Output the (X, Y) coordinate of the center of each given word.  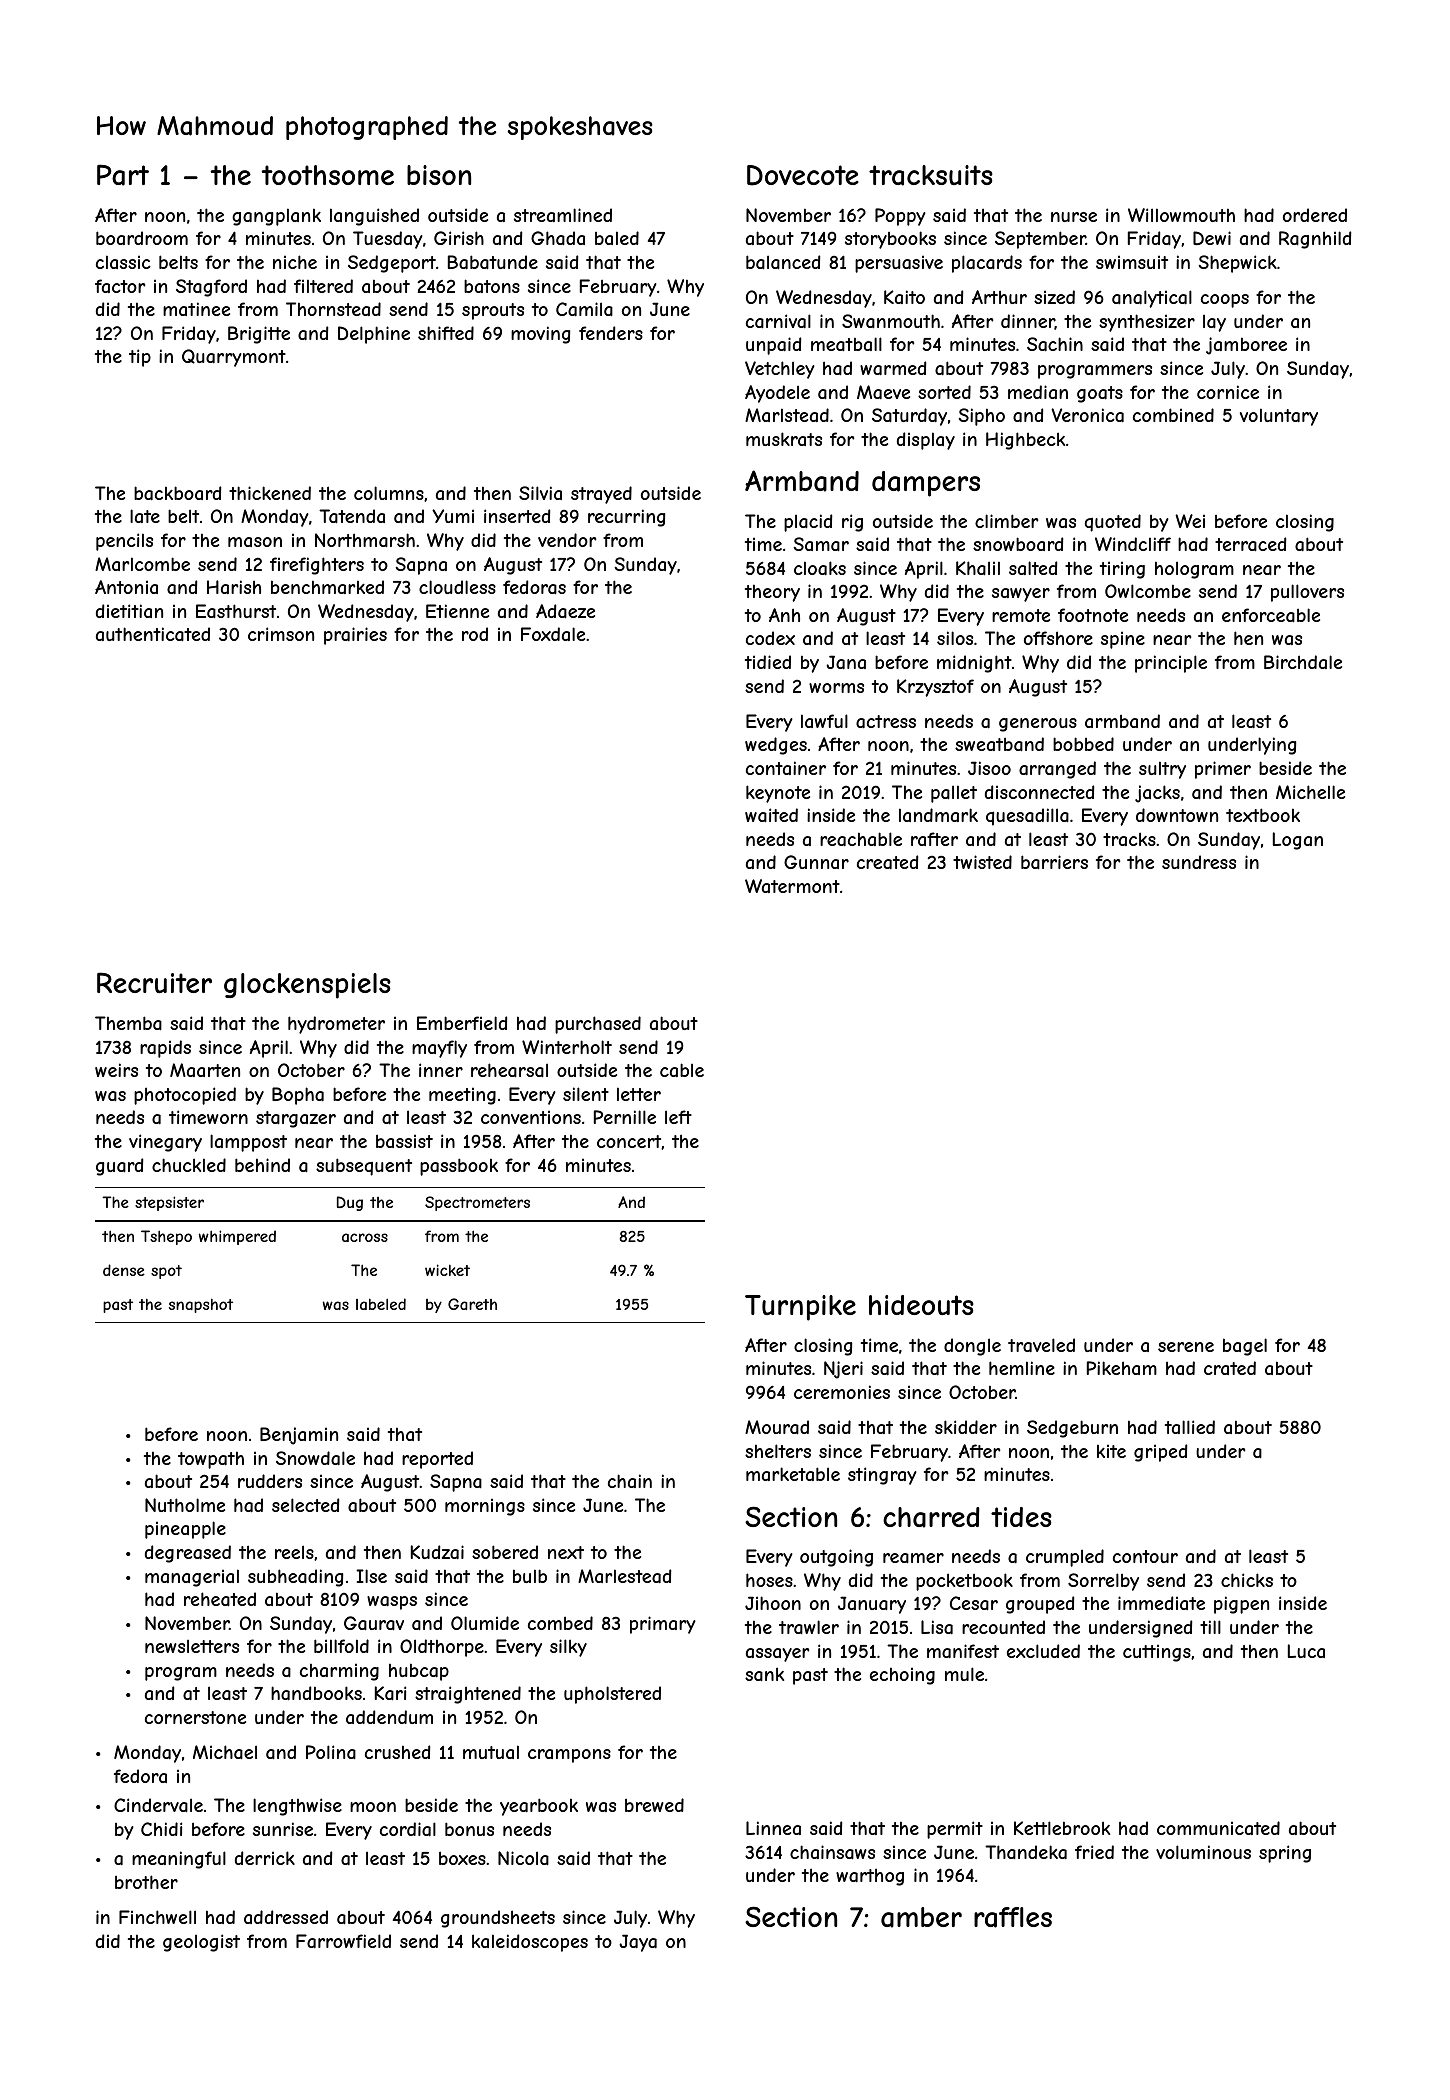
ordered (1315, 215)
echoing (902, 1676)
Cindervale (158, 1805)
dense (124, 1270)
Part (123, 175)
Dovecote (803, 175)
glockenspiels (307, 986)
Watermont (792, 886)
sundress (1199, 862)
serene (1186, 1347)
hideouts (921, 1305)
